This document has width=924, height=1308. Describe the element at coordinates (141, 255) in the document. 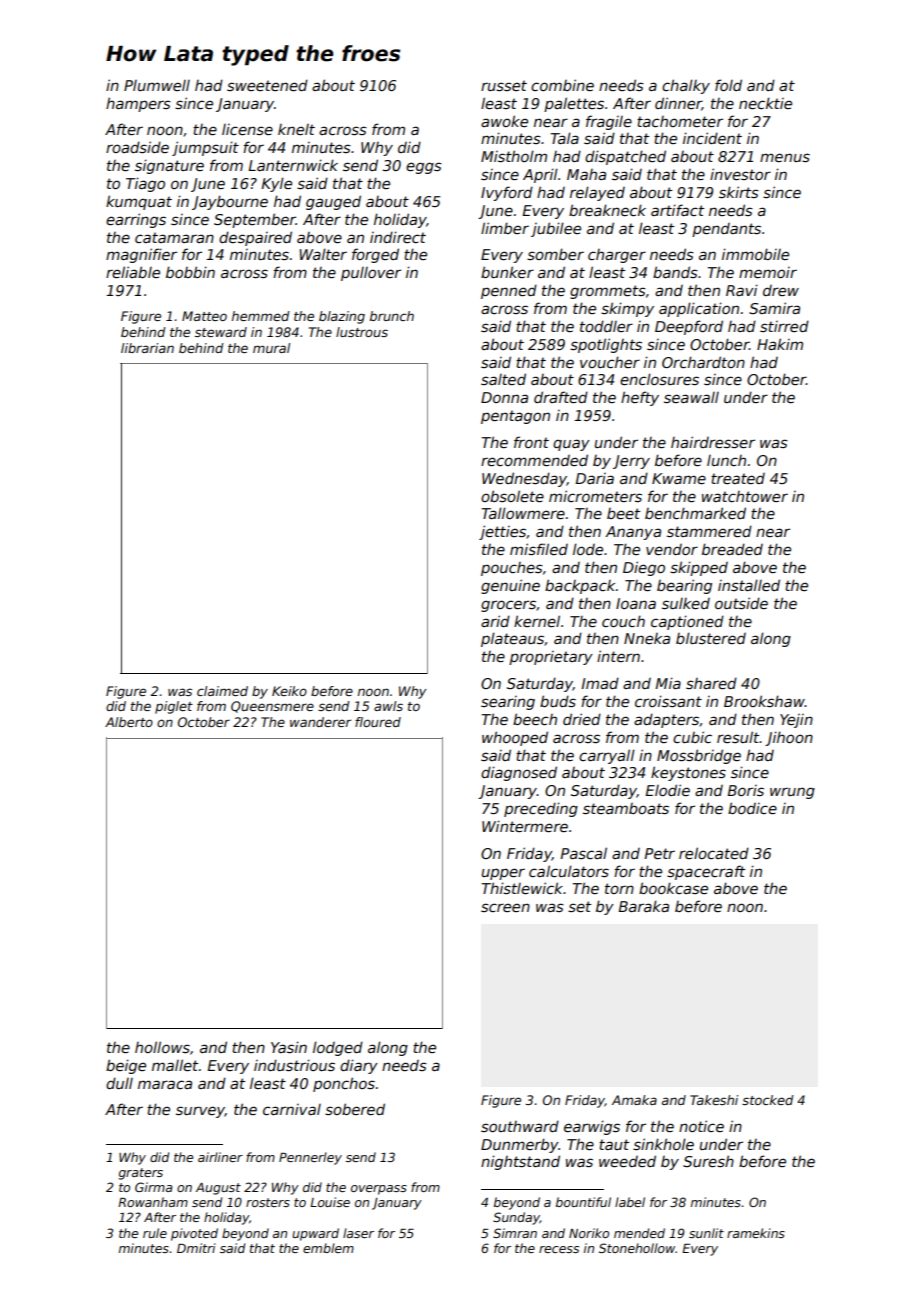

I see `magnifier` at that location.
